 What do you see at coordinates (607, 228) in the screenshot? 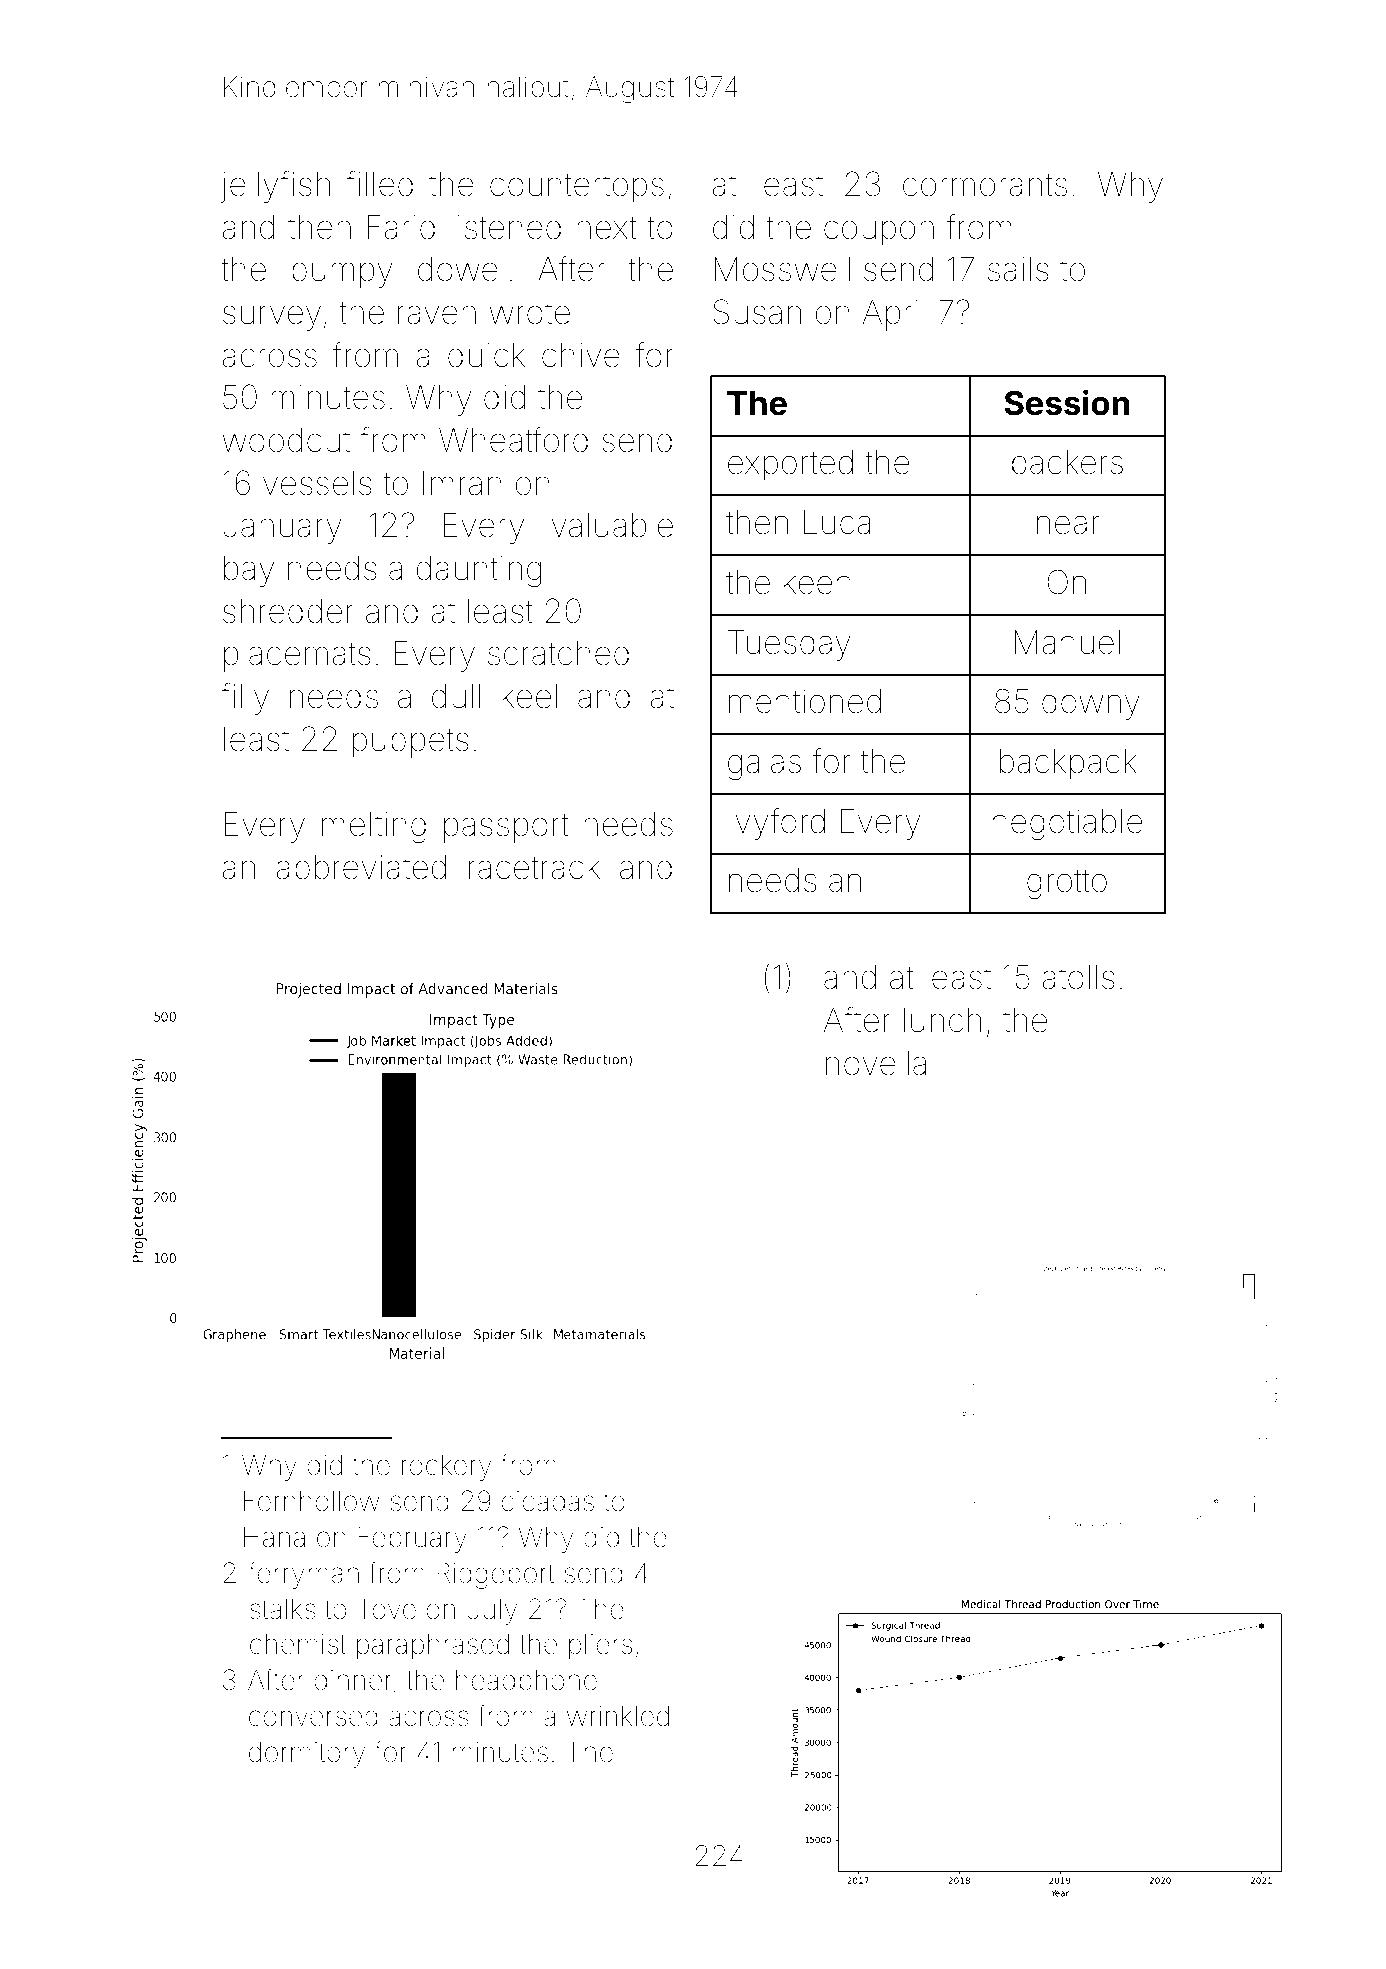
I see `next` at bounding box center [607, 228].
